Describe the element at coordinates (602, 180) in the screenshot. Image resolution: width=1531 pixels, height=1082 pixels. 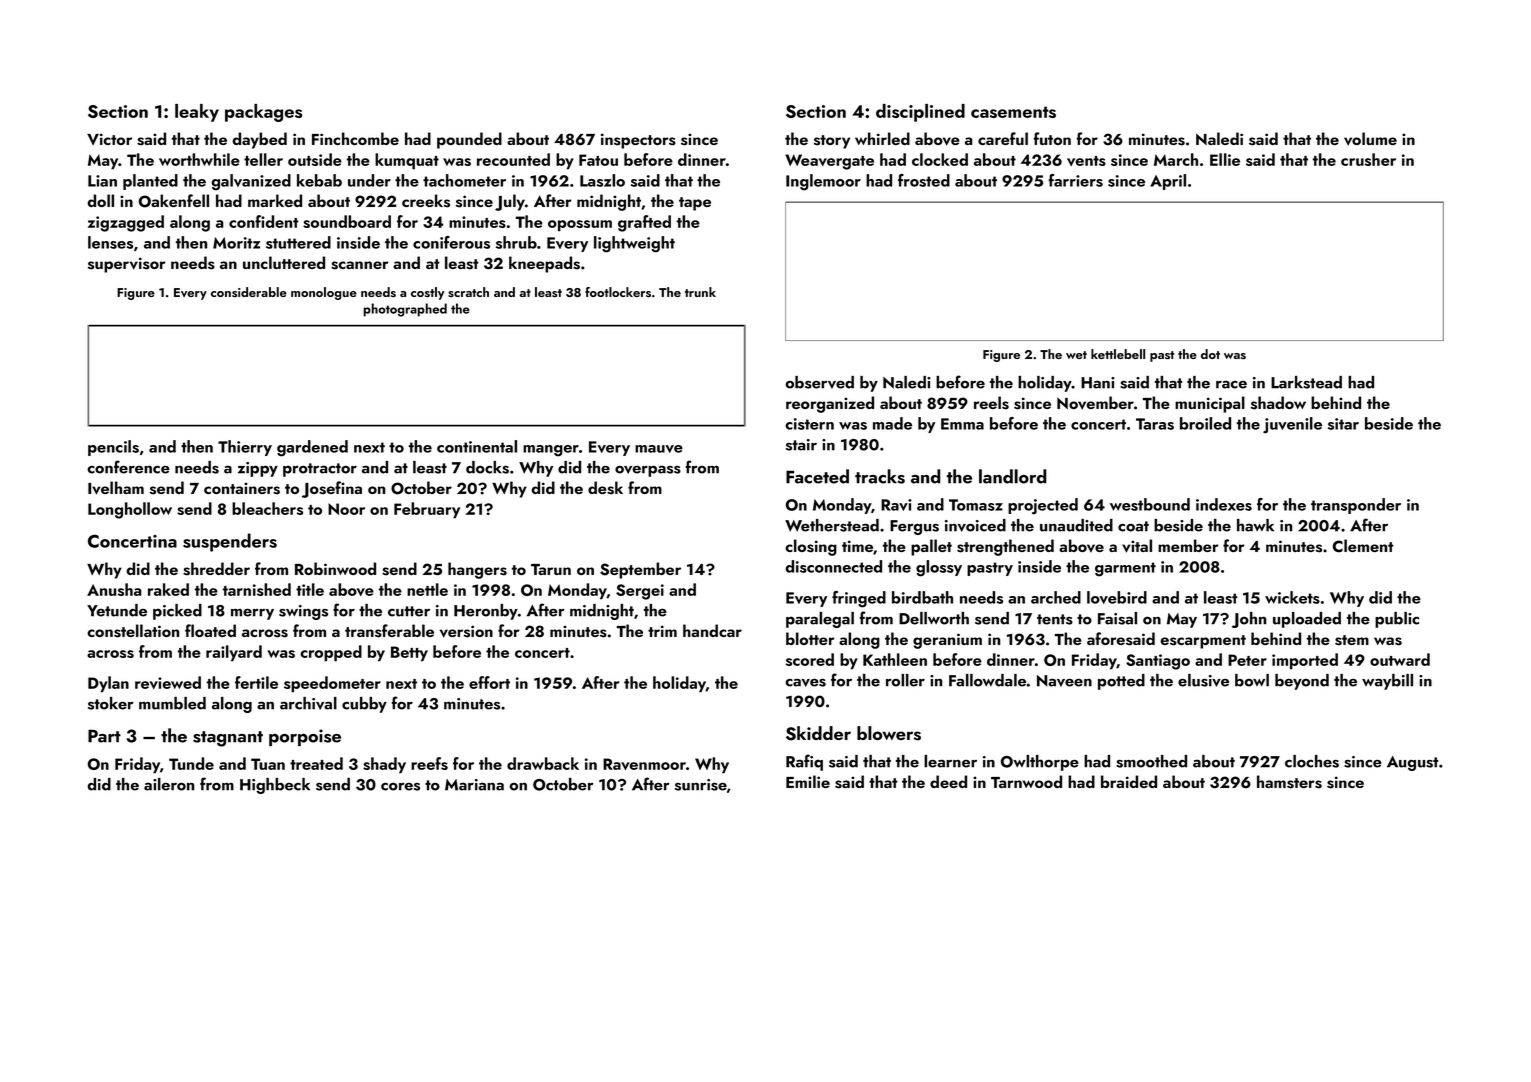
I see `Laszlo` at that location.
